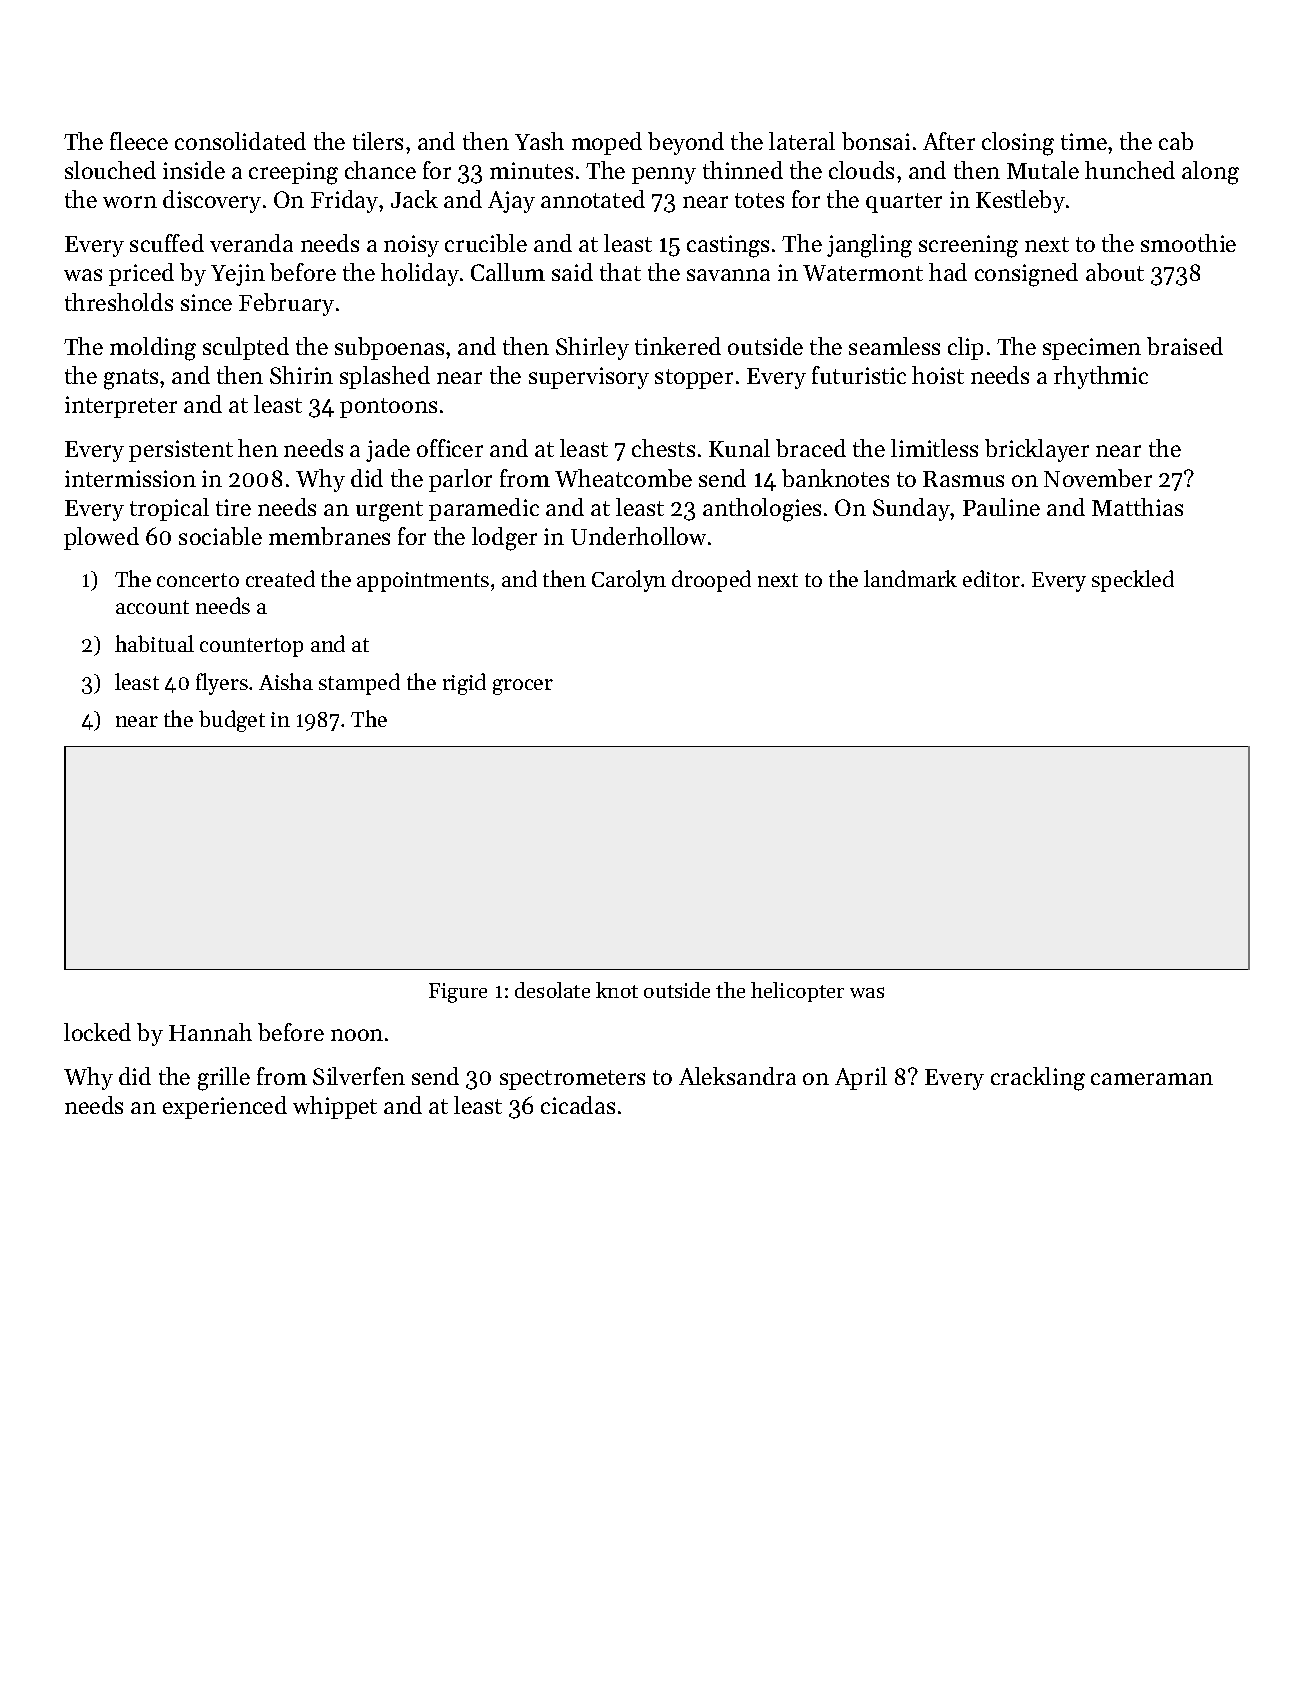 The height and width of the page is (1701, 1314). Describe the element at coordinates (460, 480) in the page. I see `parlor` at that location.
